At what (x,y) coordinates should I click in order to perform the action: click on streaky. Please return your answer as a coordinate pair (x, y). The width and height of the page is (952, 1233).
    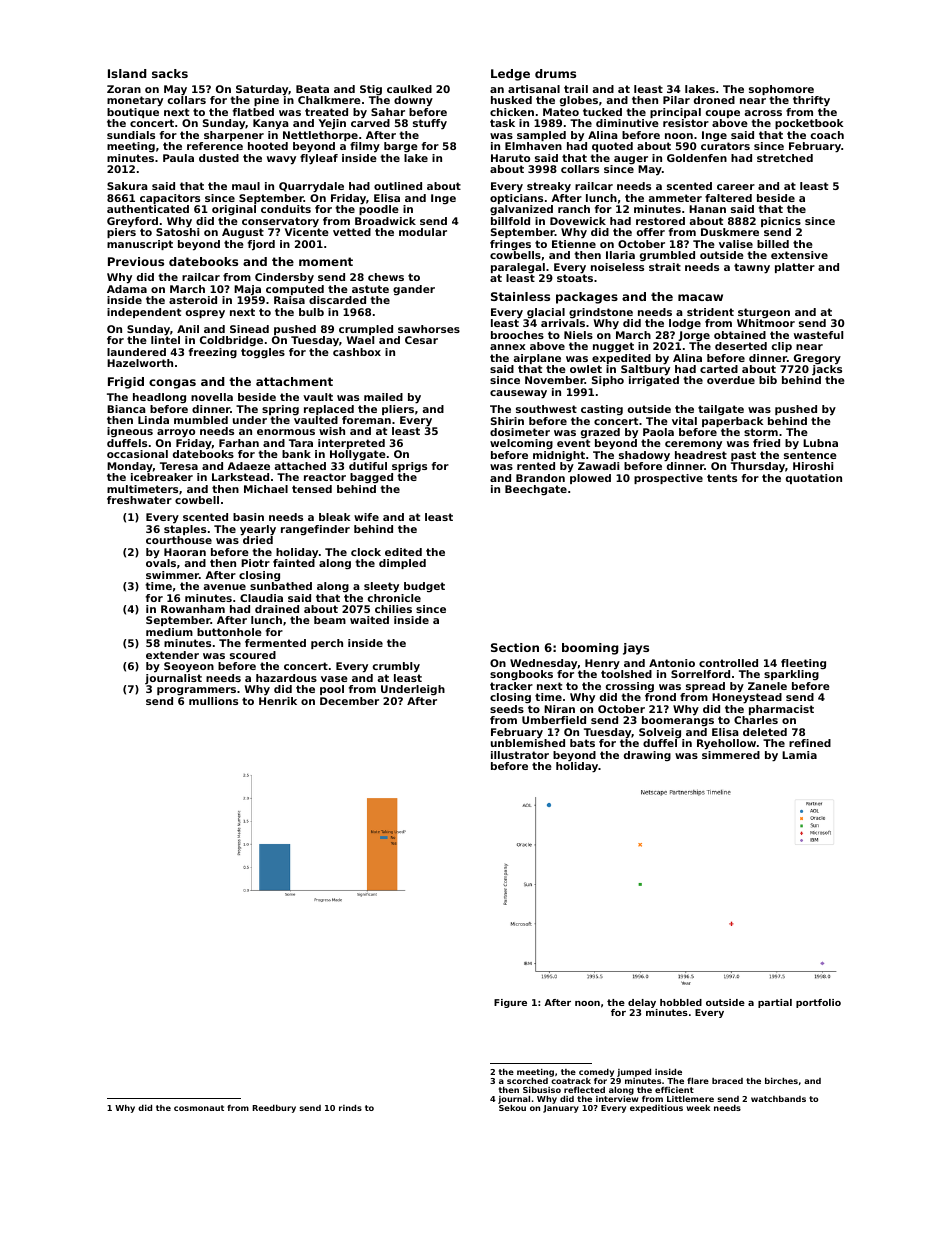
    Looking at the image, I should click on (549, 187).
